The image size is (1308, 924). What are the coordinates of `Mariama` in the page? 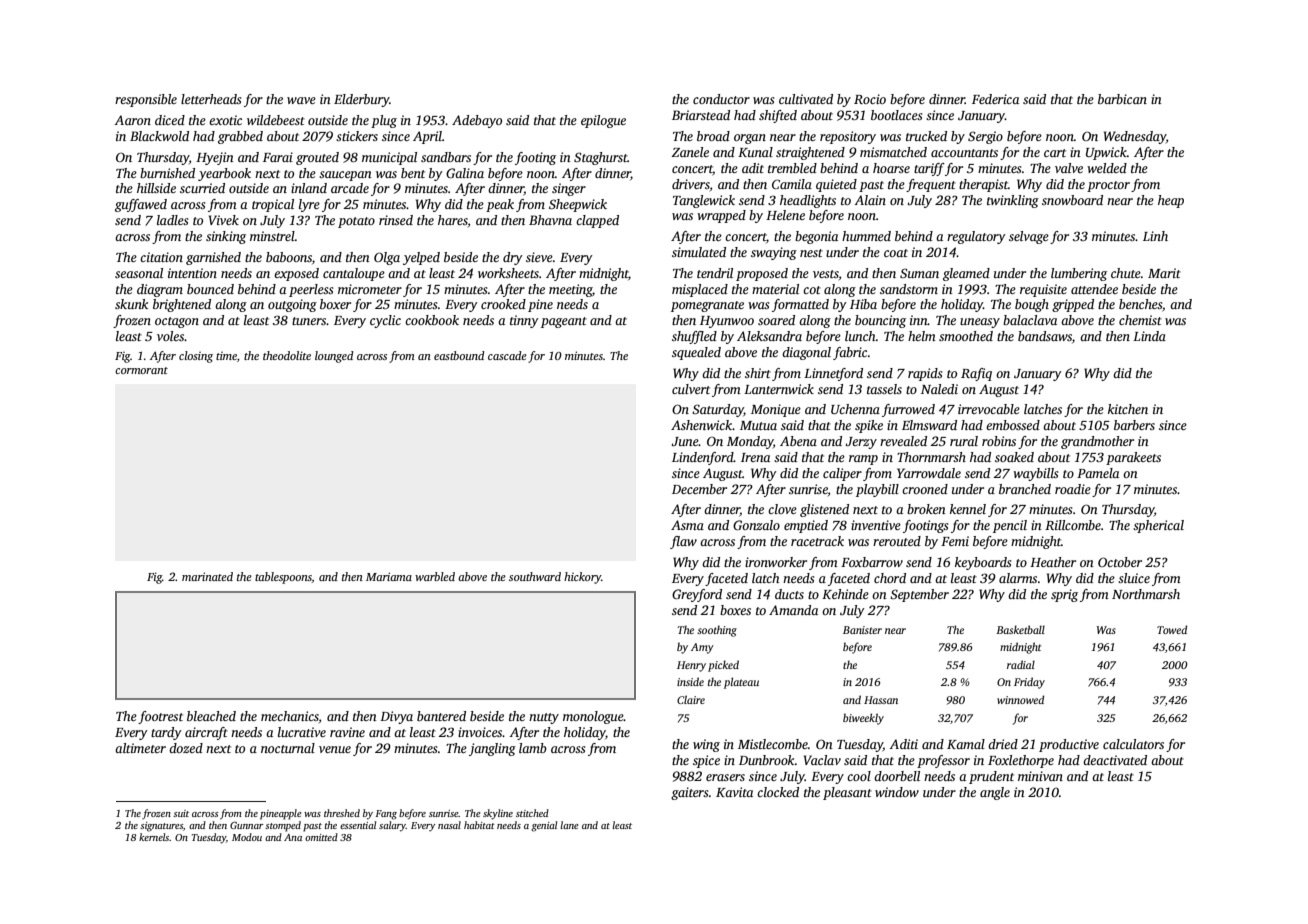 It's located at (389, 576).
